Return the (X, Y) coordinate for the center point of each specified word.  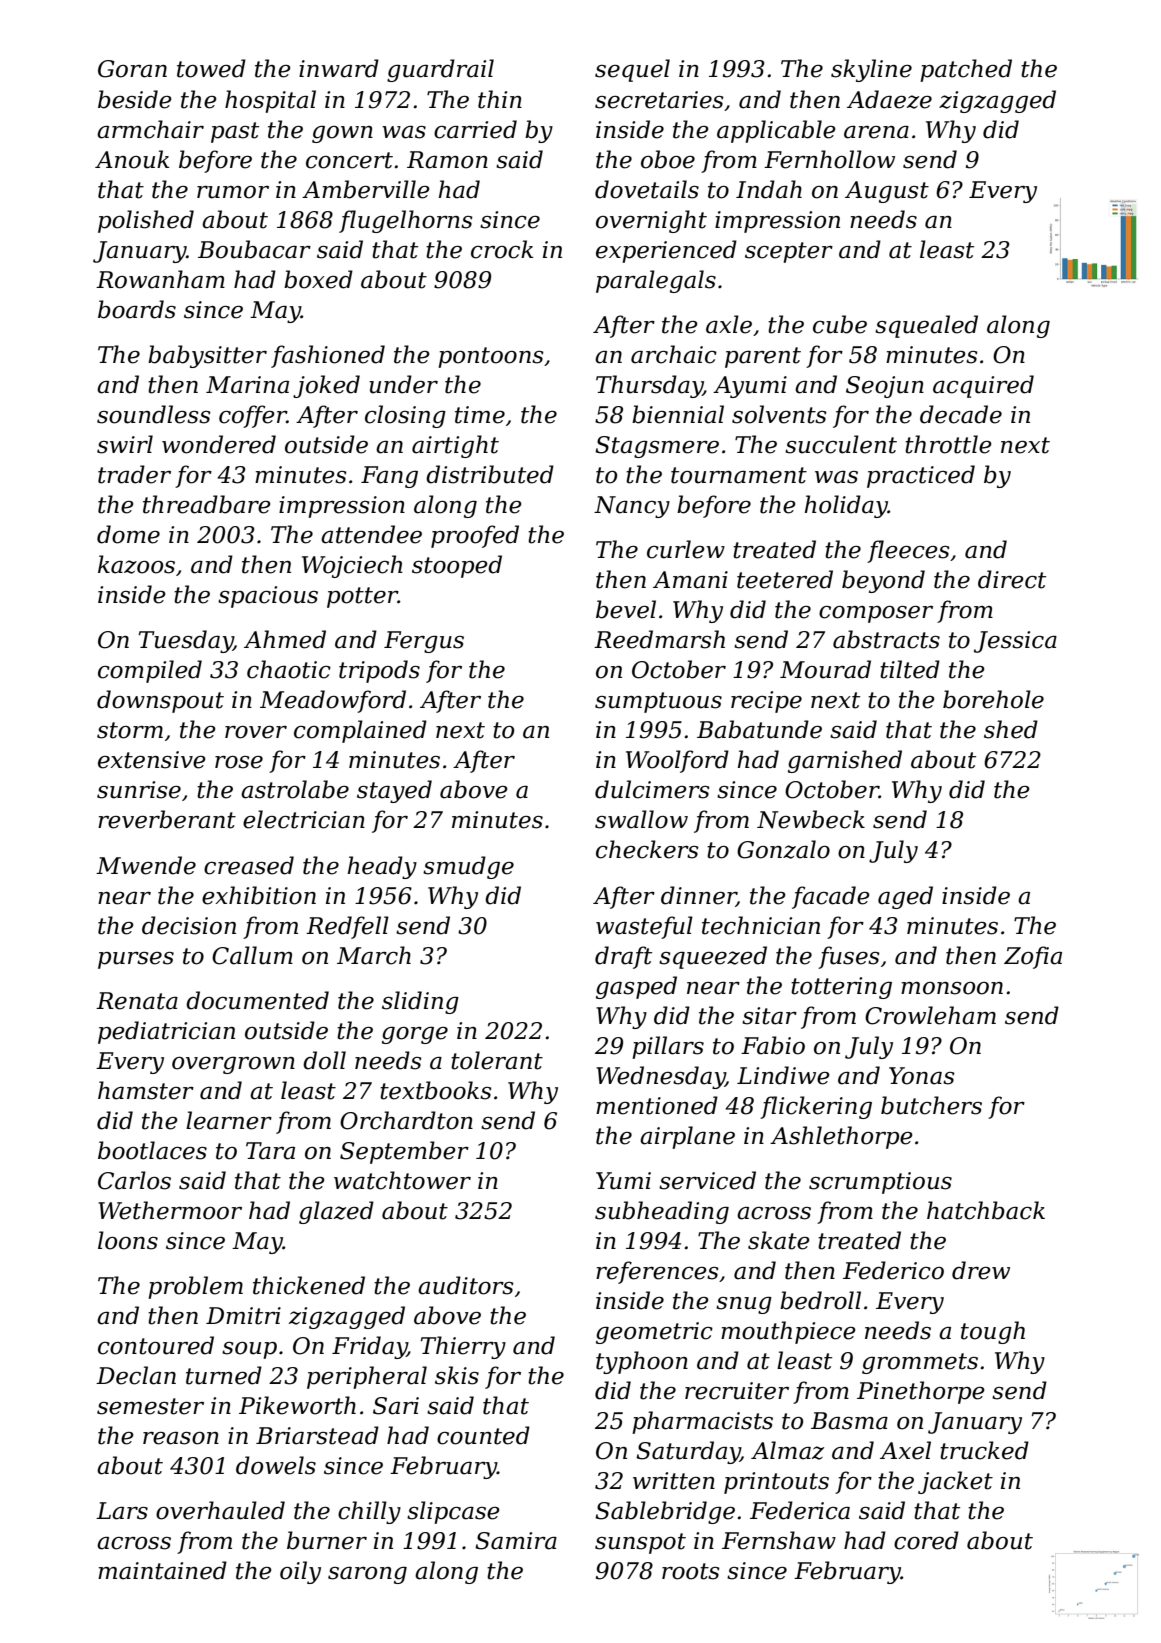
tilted (910, 669)
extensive (152, 760)
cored (926, 1540)
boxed (318, 279)
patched (966, 70)
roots (691, 1571)
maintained (162, 1570)
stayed (394, 791)
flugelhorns (406, 221)
